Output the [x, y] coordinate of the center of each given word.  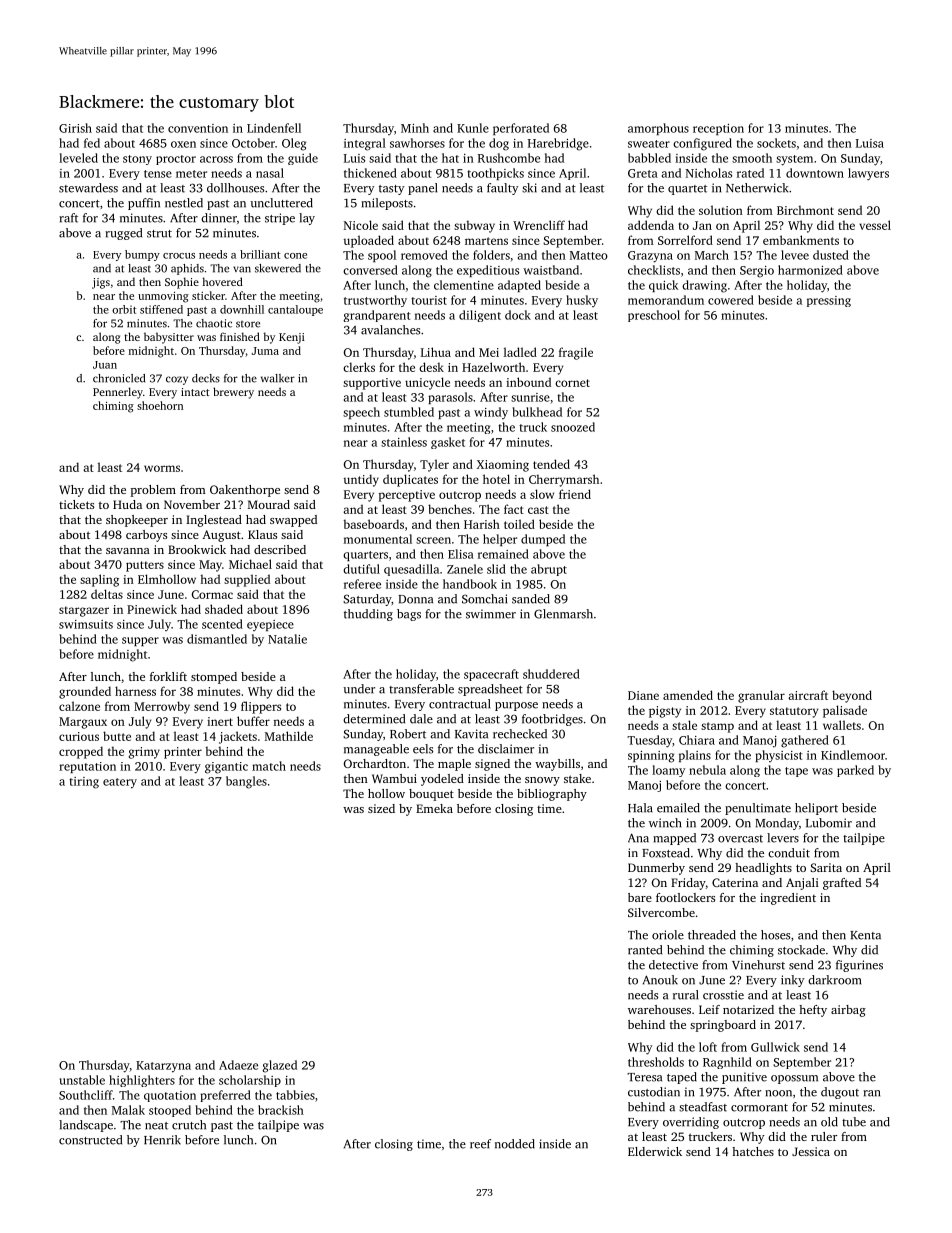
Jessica [811, 1151]
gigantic [226, 768]
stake [577, 778]
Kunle [473, 128]
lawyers [868, 174]
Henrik [162, 1140]
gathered [805, 741]
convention [198, 128]
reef [480, 1144]
